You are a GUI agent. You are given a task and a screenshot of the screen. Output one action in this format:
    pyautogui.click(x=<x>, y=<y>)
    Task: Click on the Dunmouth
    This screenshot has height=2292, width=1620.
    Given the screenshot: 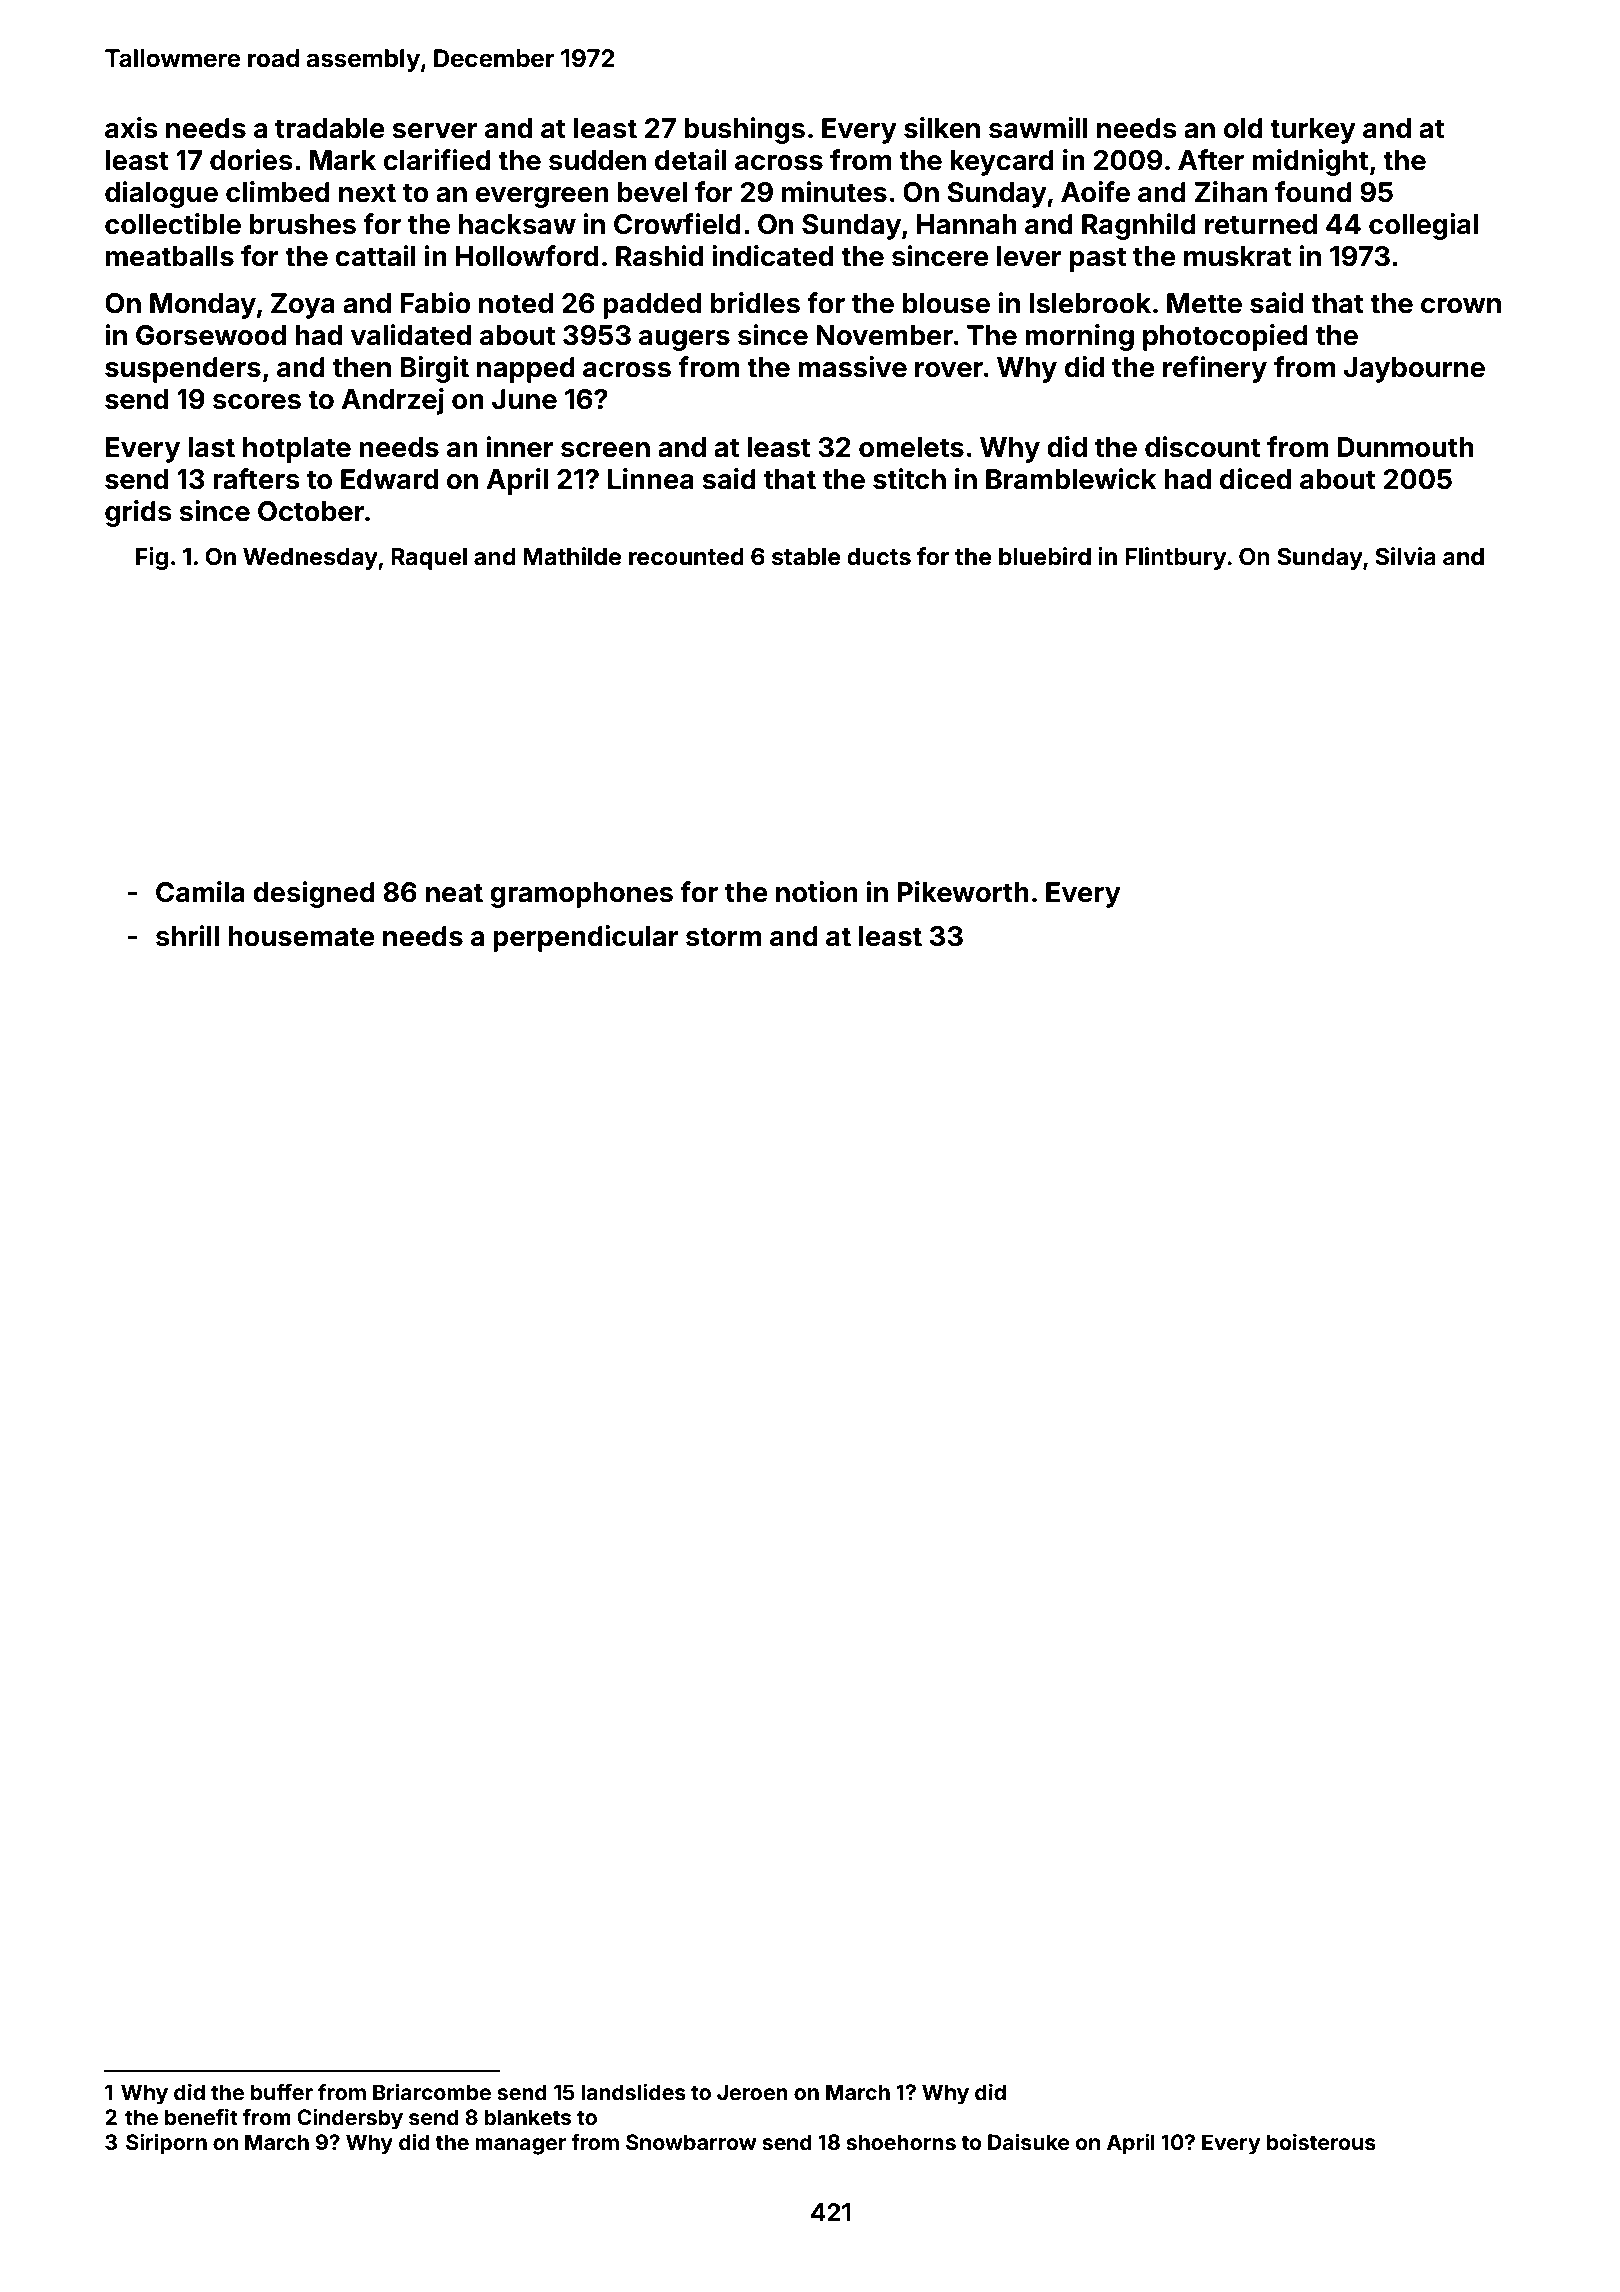 What is the action you would take?
    pyautogui.click(x=1405, y=447)
